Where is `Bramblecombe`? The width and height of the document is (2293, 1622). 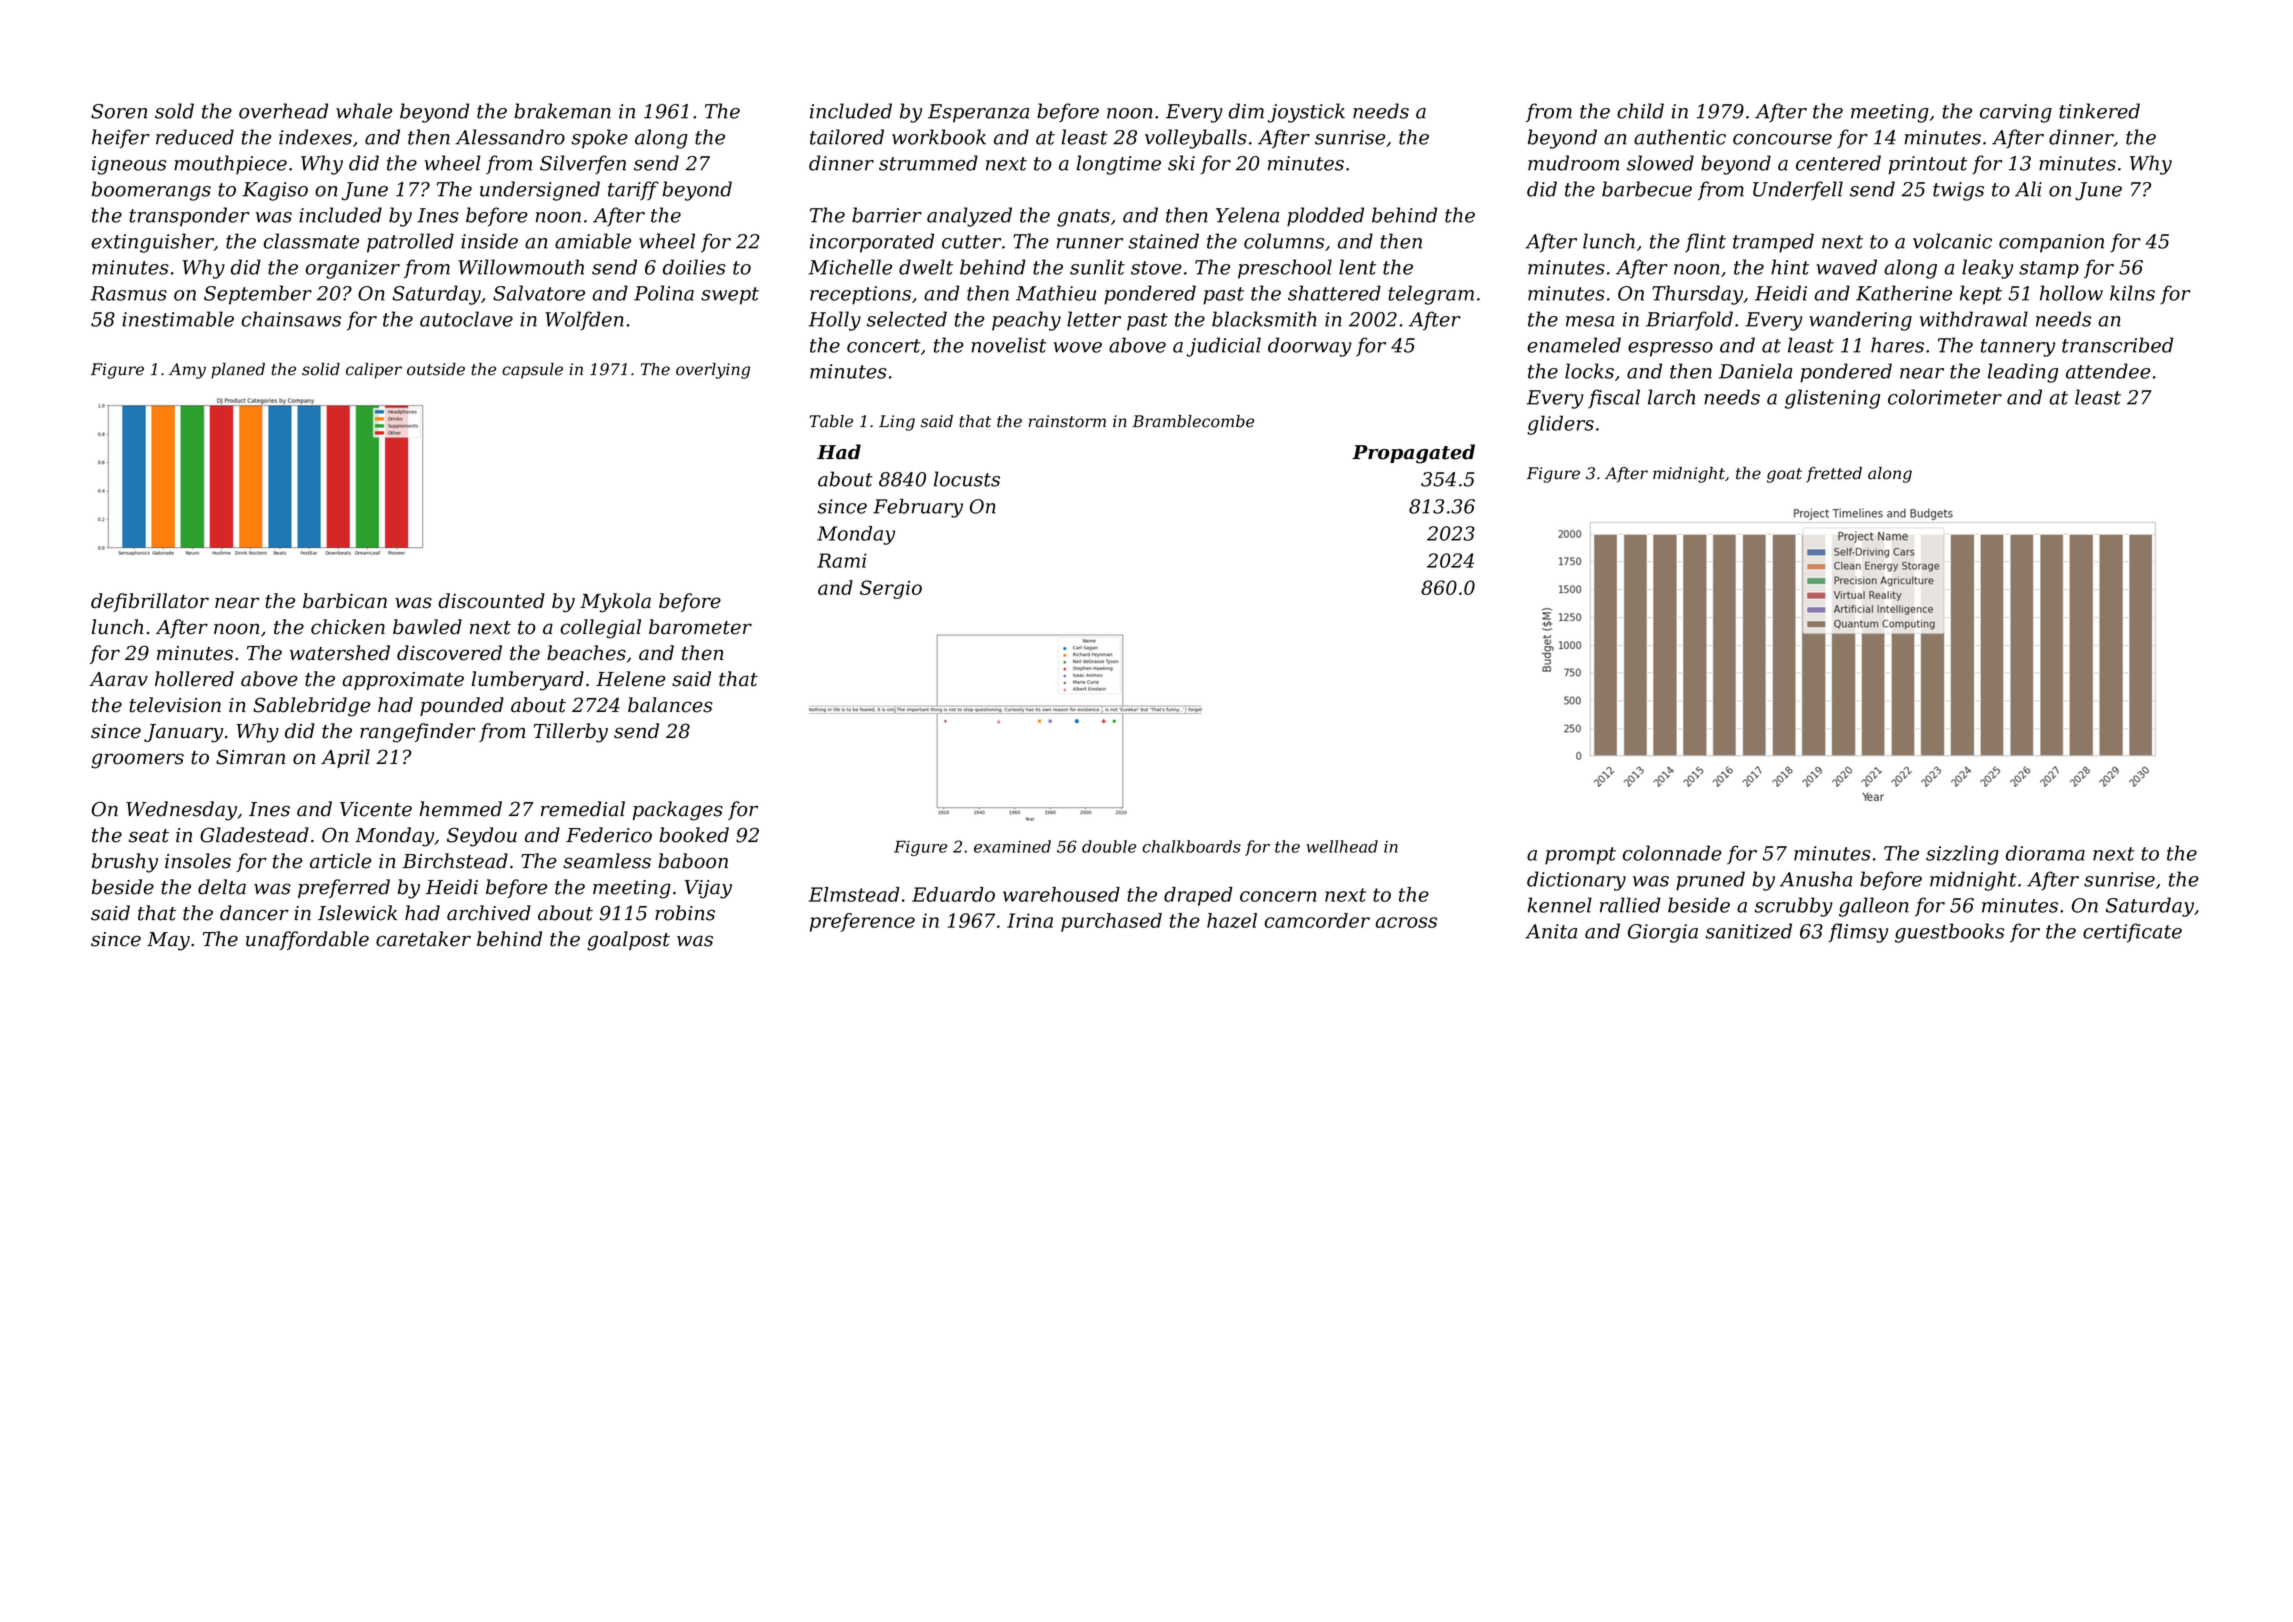 Bramblecombe is located at coordinates (1193, 421).
